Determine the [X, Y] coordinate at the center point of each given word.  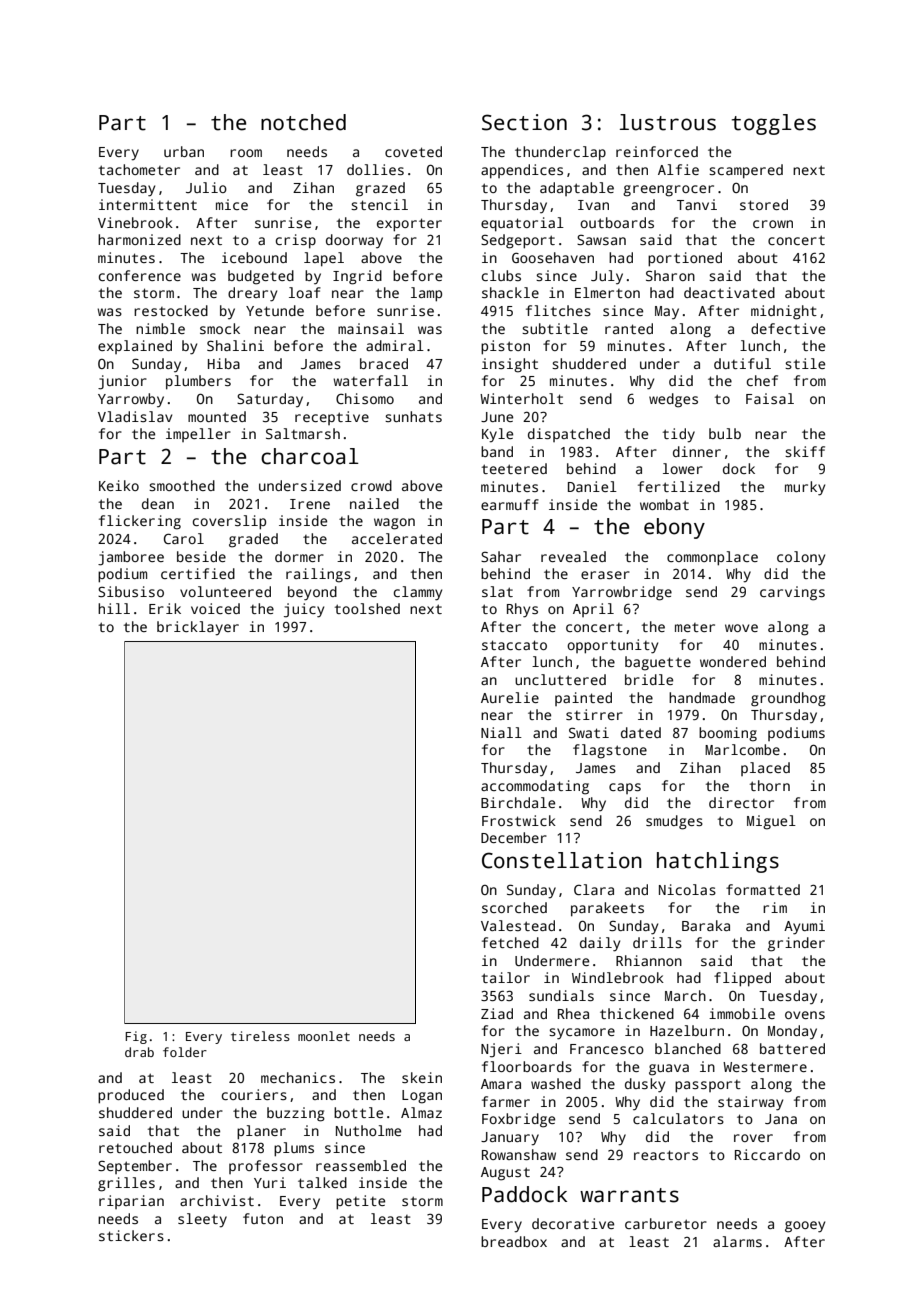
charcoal [310, 456]
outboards [617, 222]
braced [384, 363]
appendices [522, 171]
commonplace [712, 558]
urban [184, 151]
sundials [561, 995]
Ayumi [804, 927]
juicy [304, 610]
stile [805, 363]
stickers [131, 1235]
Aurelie [510, 697]
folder [185, 1052]
